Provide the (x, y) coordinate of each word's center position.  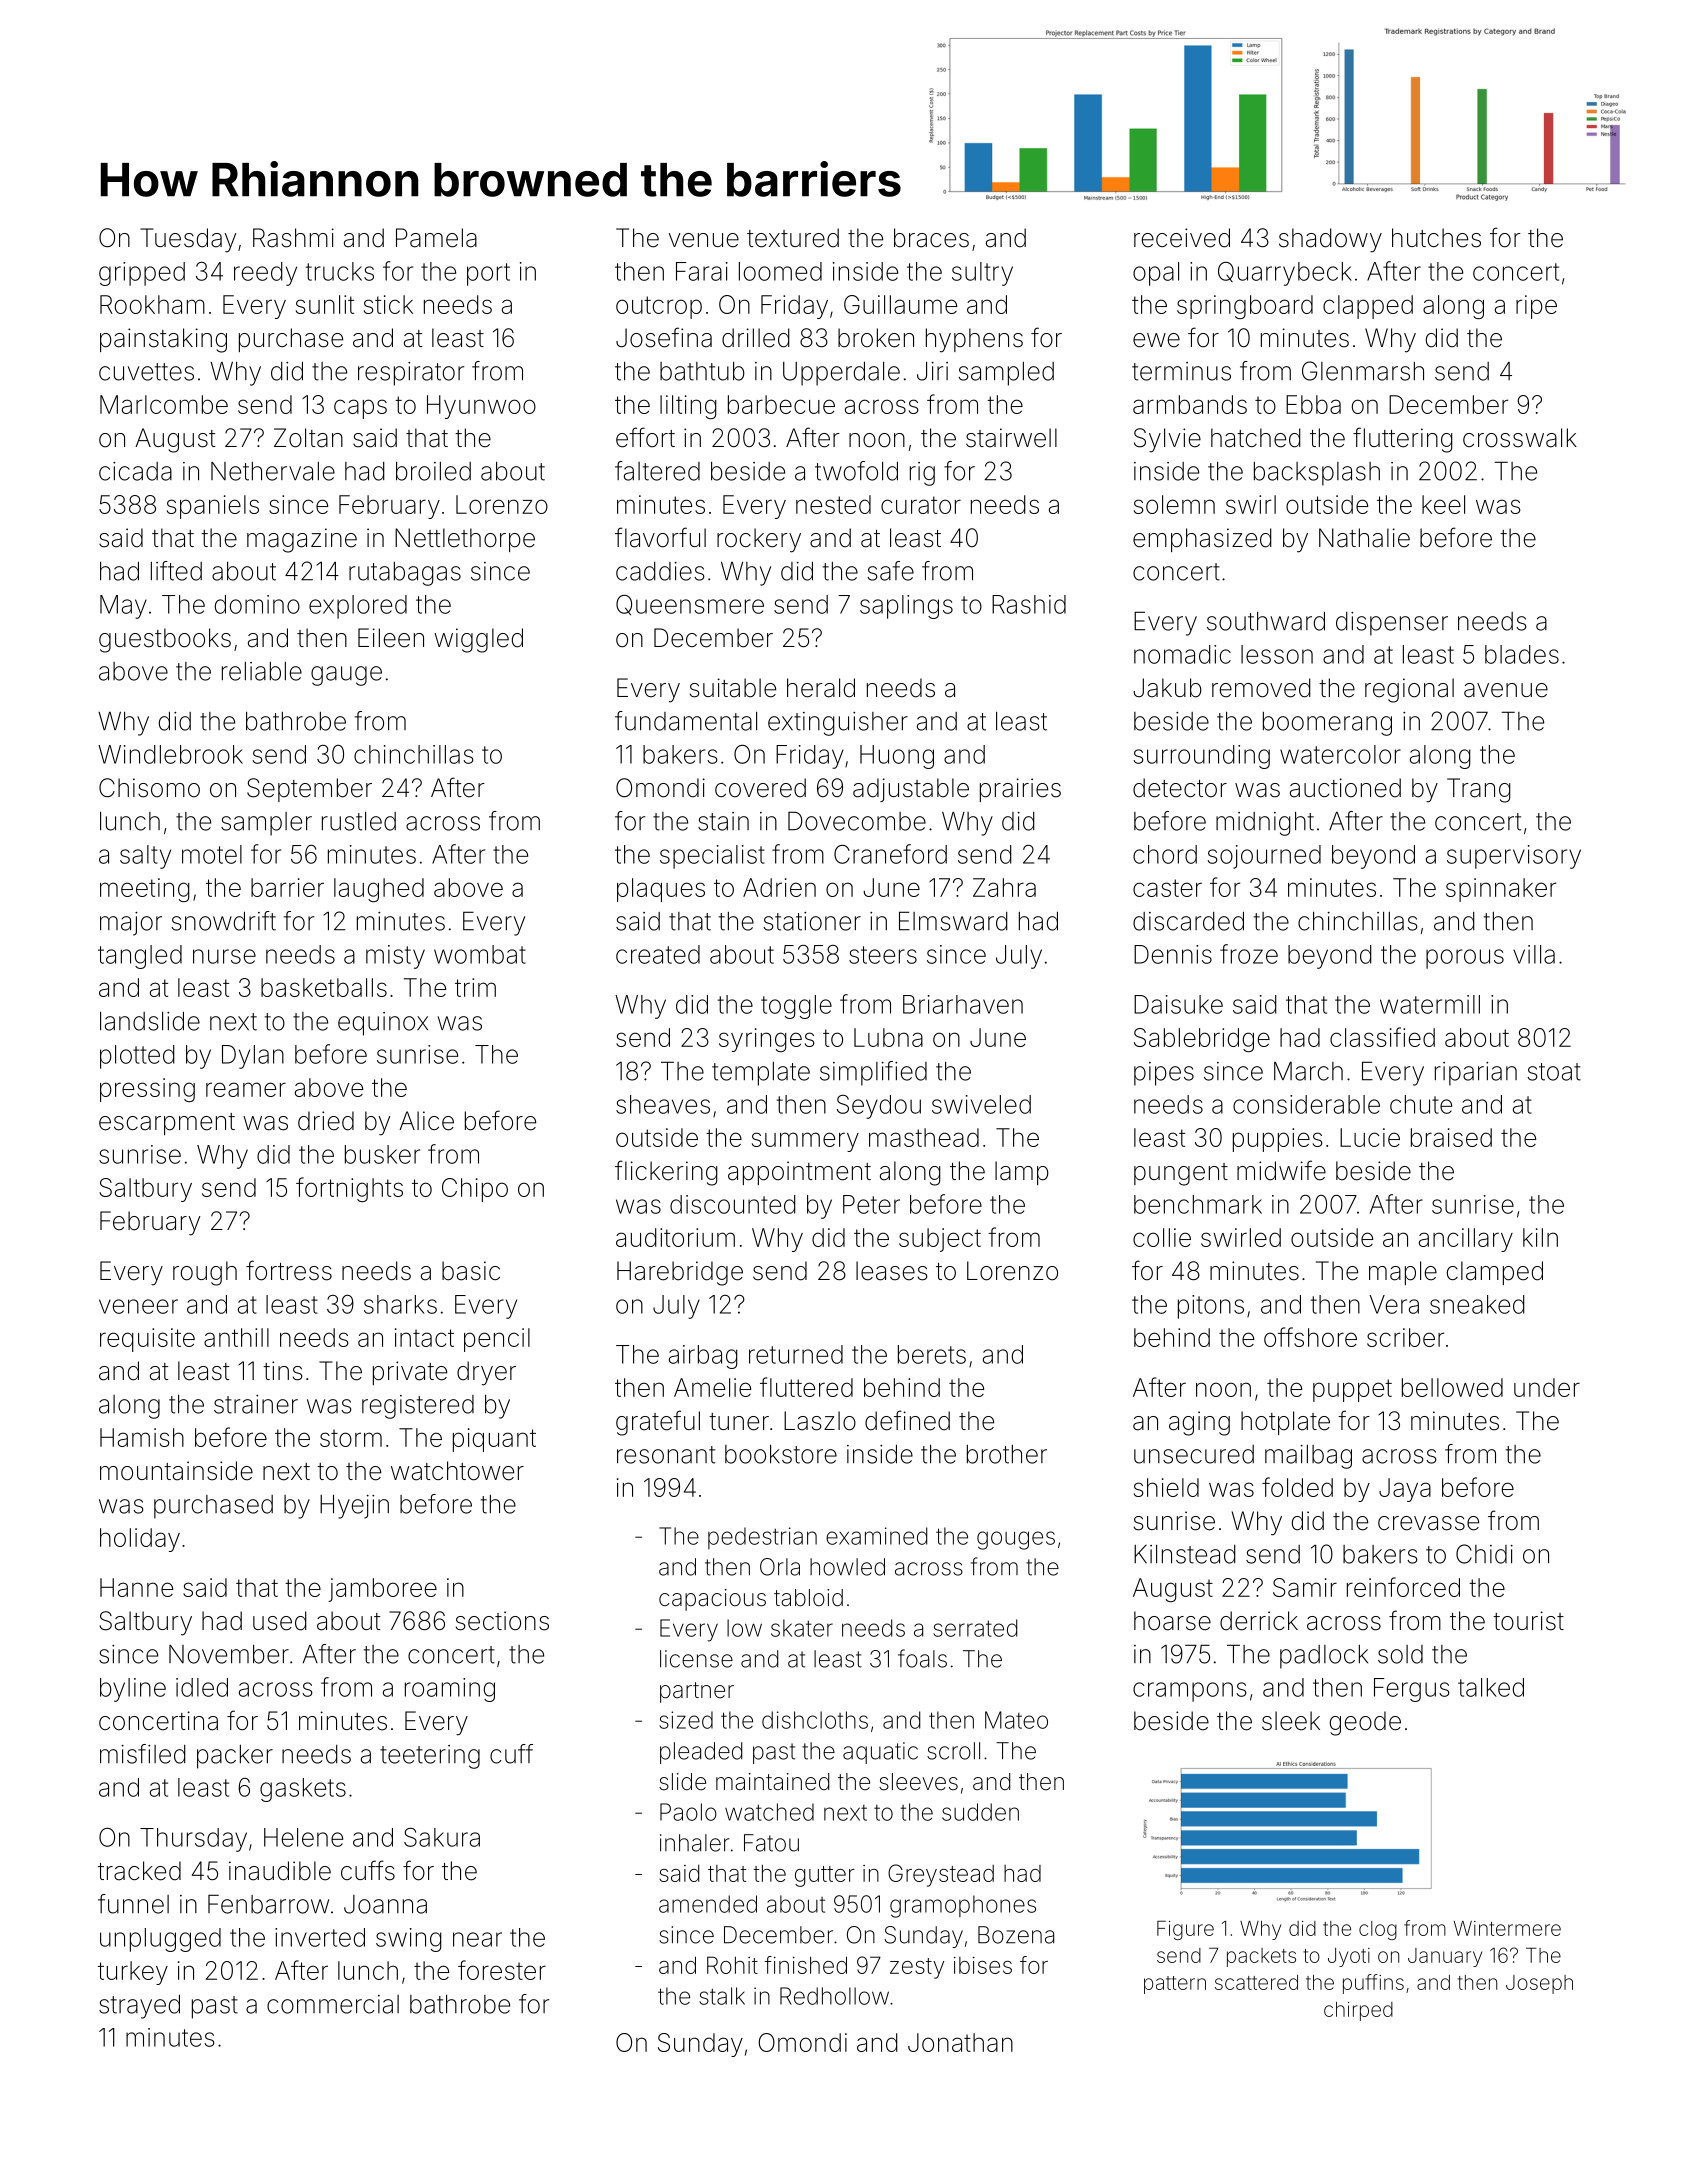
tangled (140, 957)
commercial (333, 2004)
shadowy (1330, 240)
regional (1409, 690)
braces (931, 238)
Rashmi (293, 238)
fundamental (686, 721)
